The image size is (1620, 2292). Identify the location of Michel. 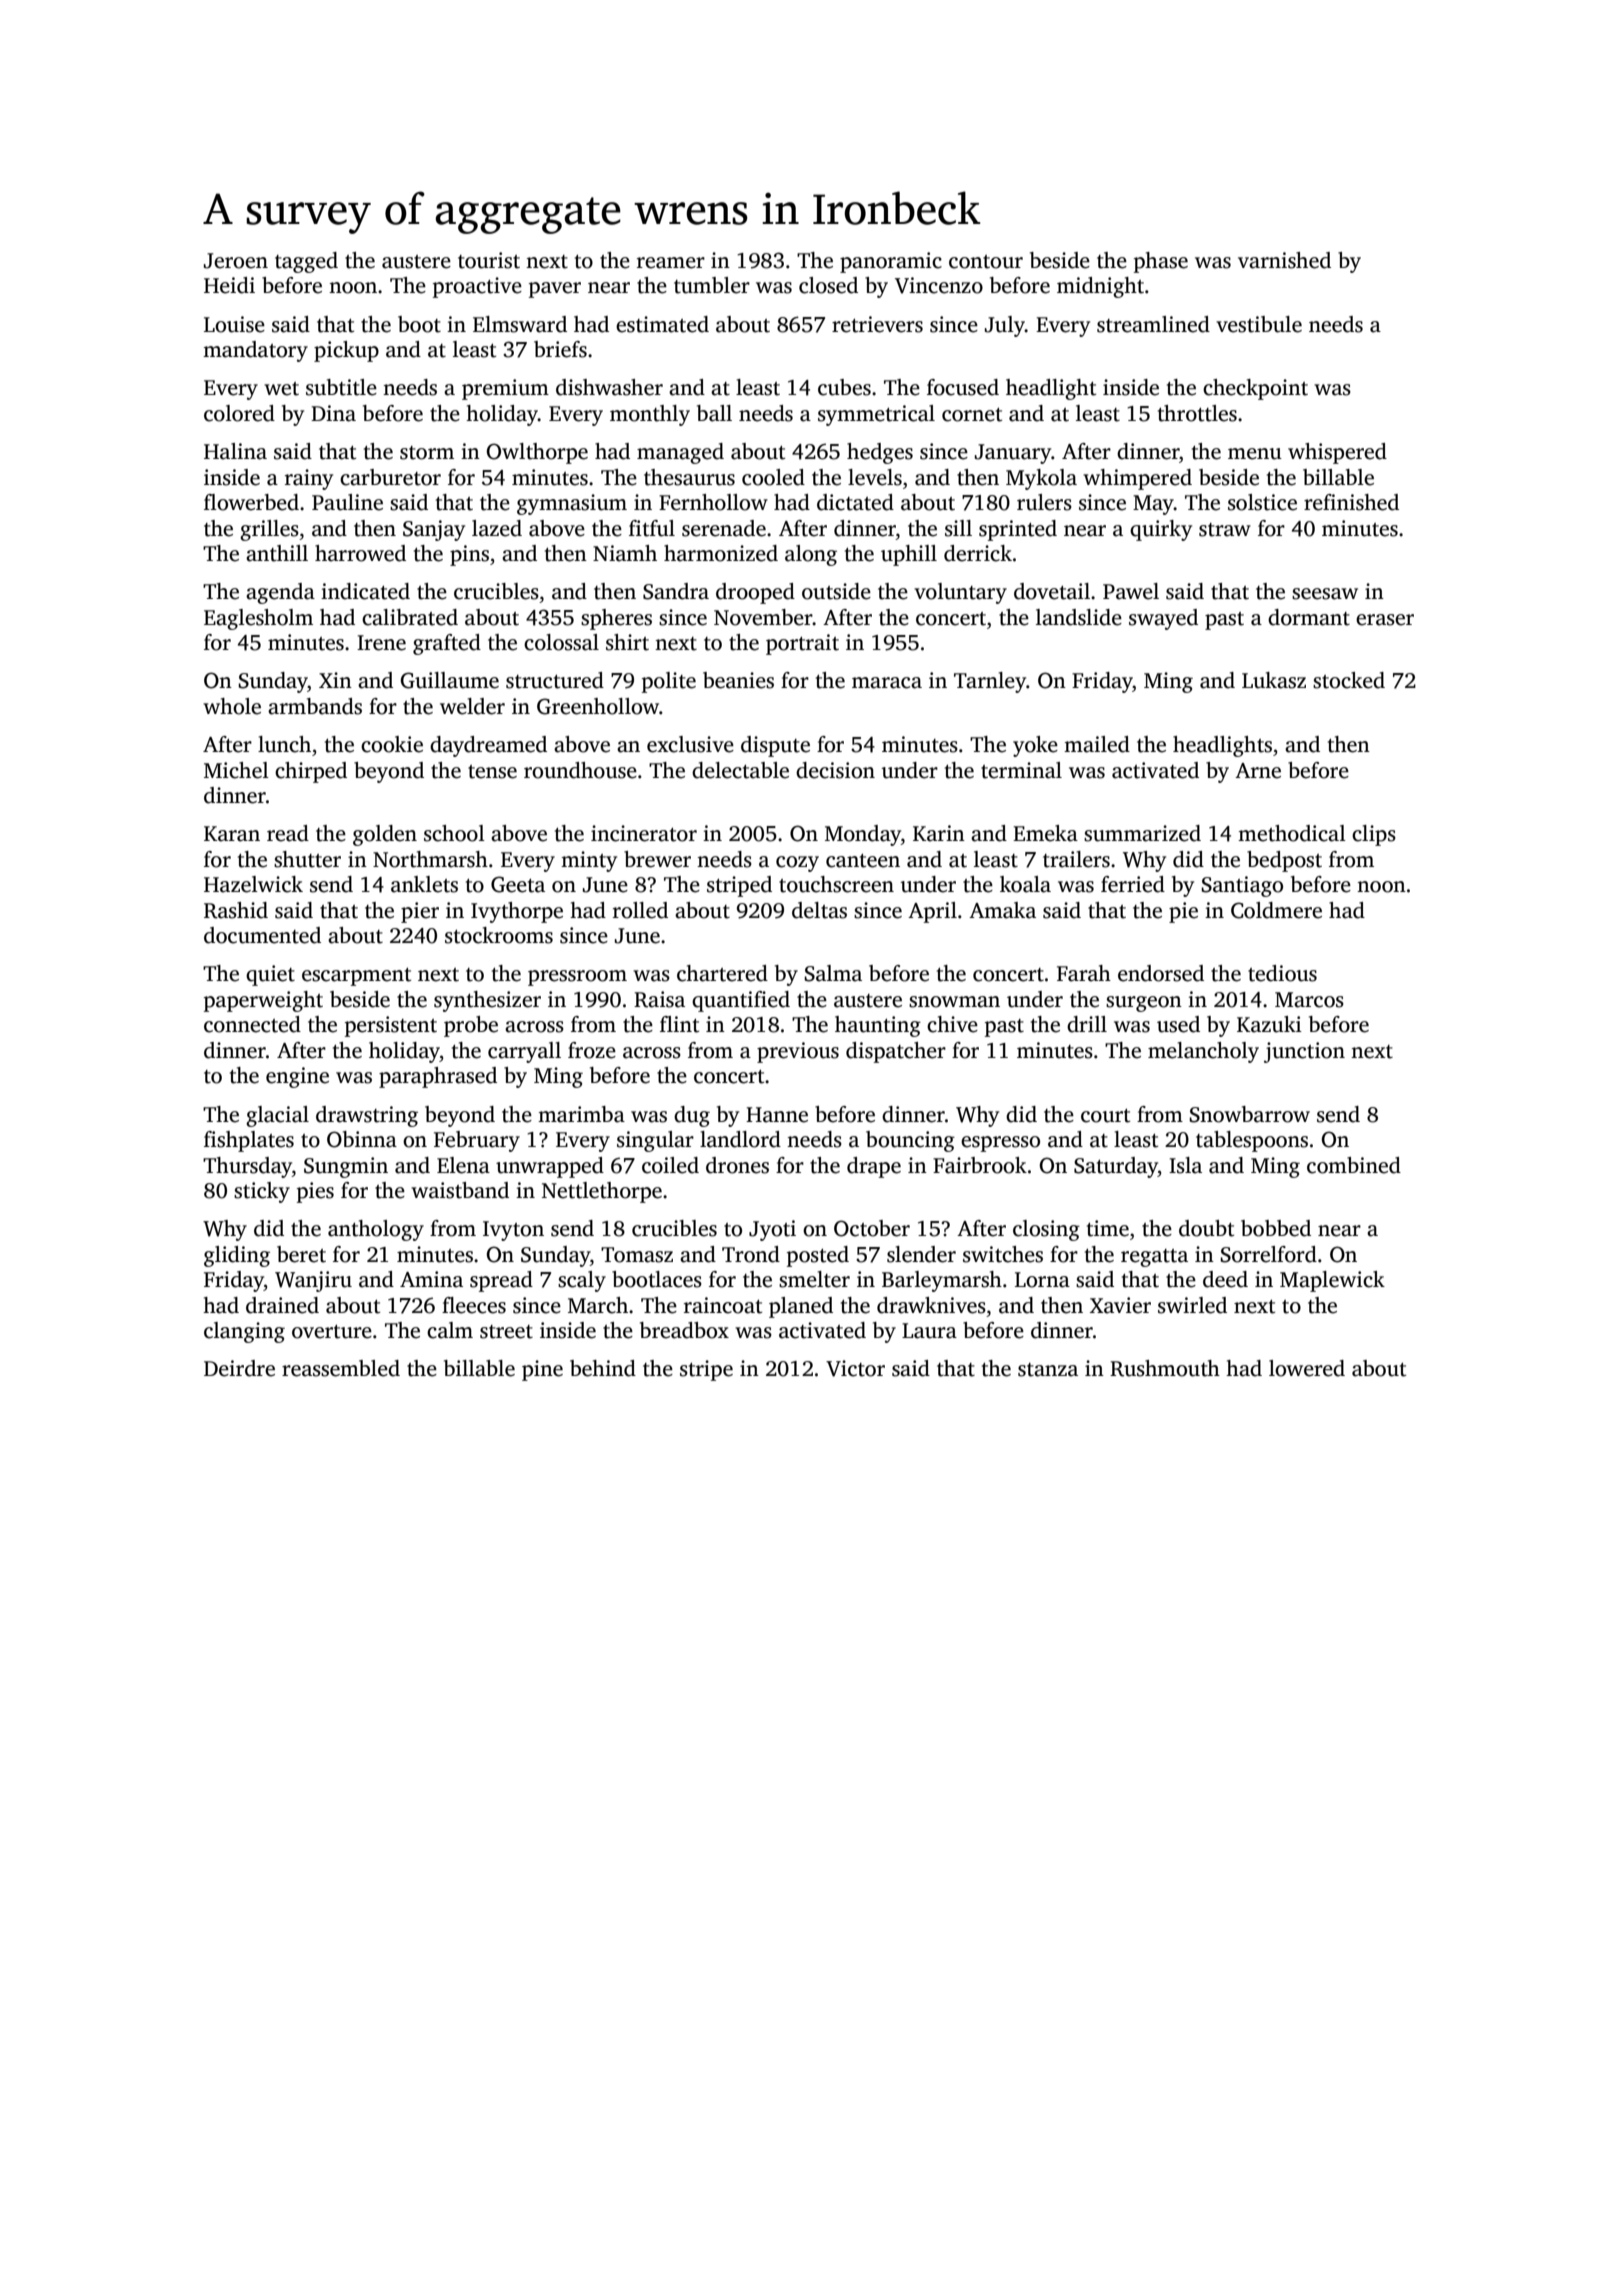
(236, 770).
